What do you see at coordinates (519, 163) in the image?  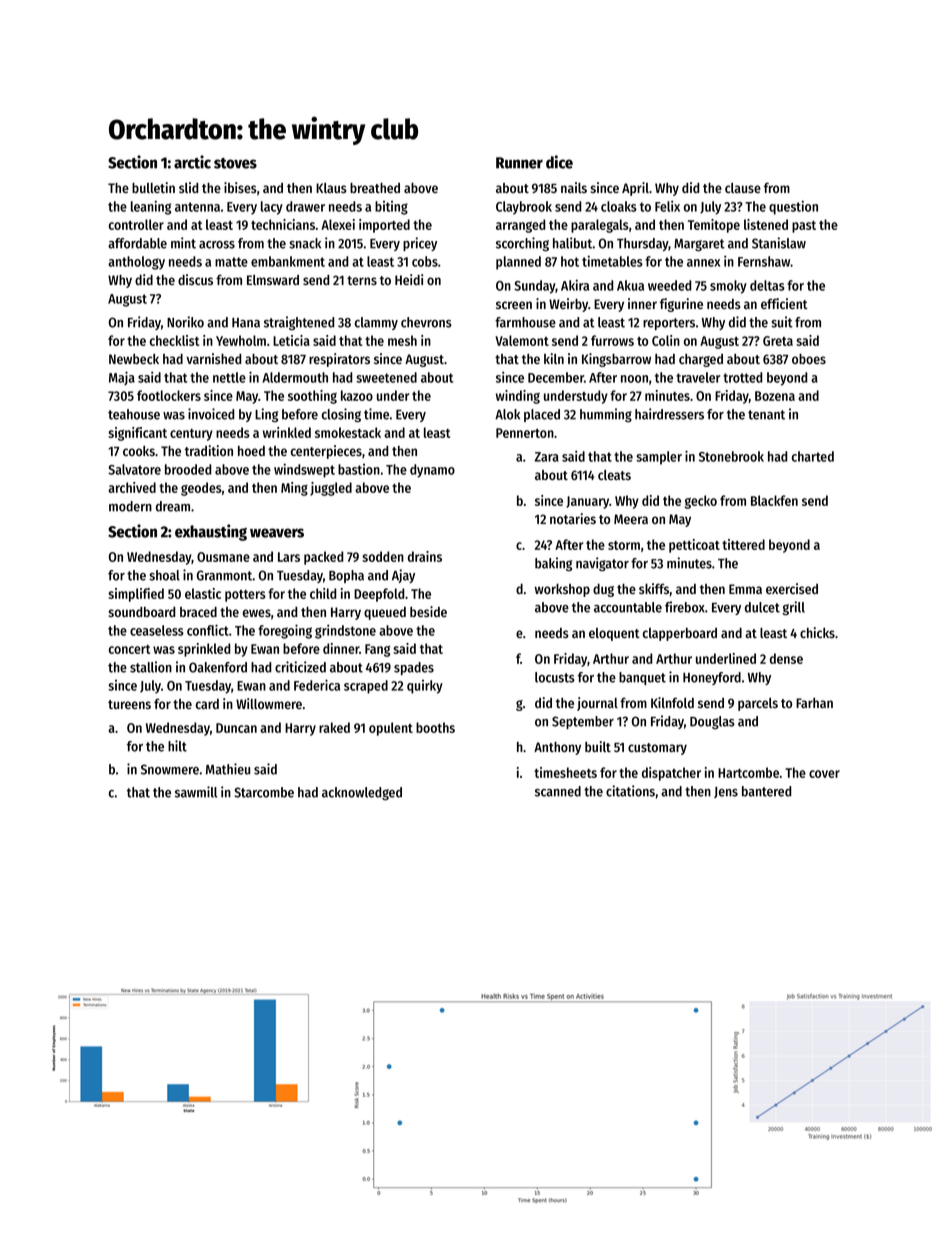 I see `Runner` at bounding box center [519, 163].
